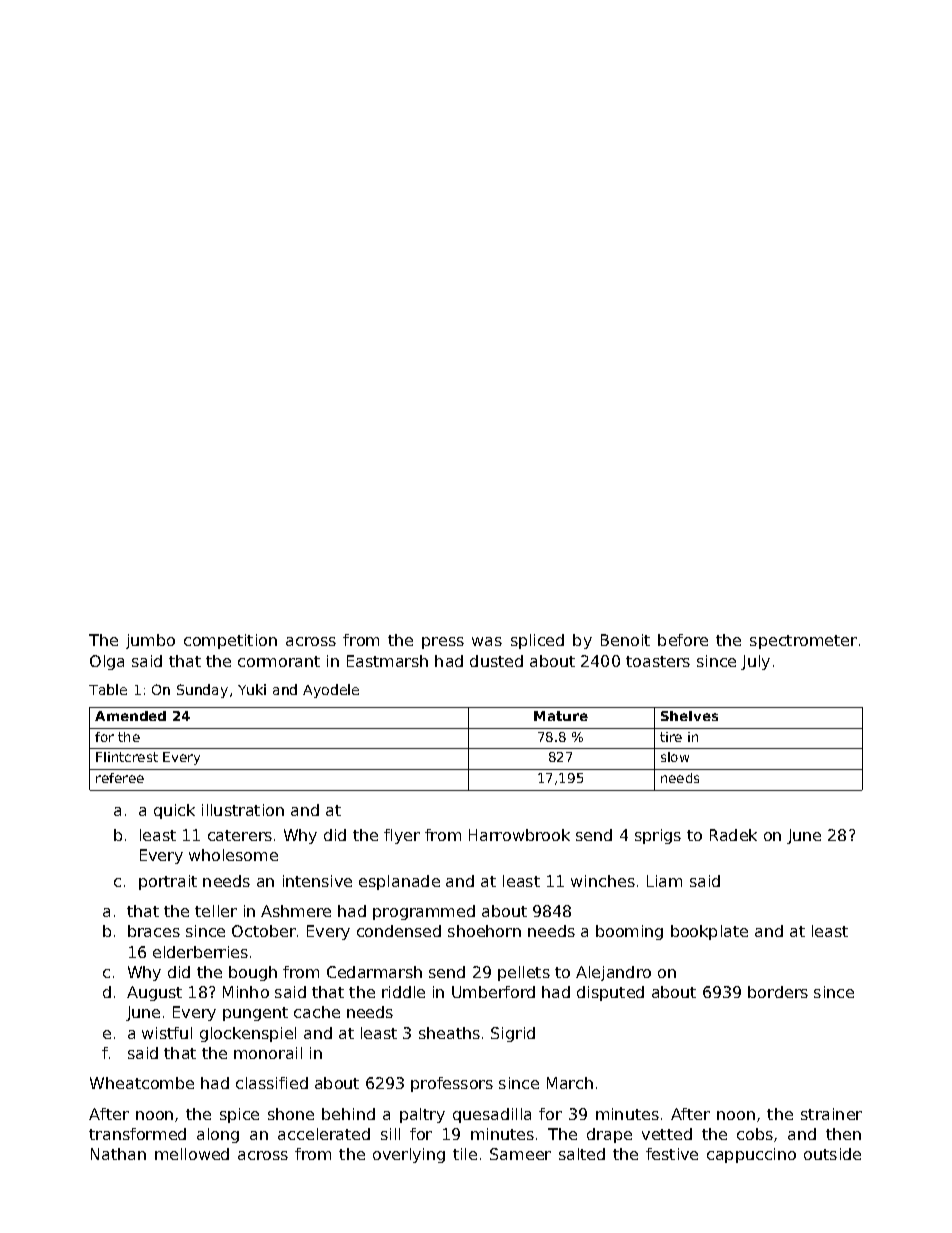  What do you see at coordinates (709, 932) in the screenshot?
I see `bookplate` at bounding box center [709, 932].
